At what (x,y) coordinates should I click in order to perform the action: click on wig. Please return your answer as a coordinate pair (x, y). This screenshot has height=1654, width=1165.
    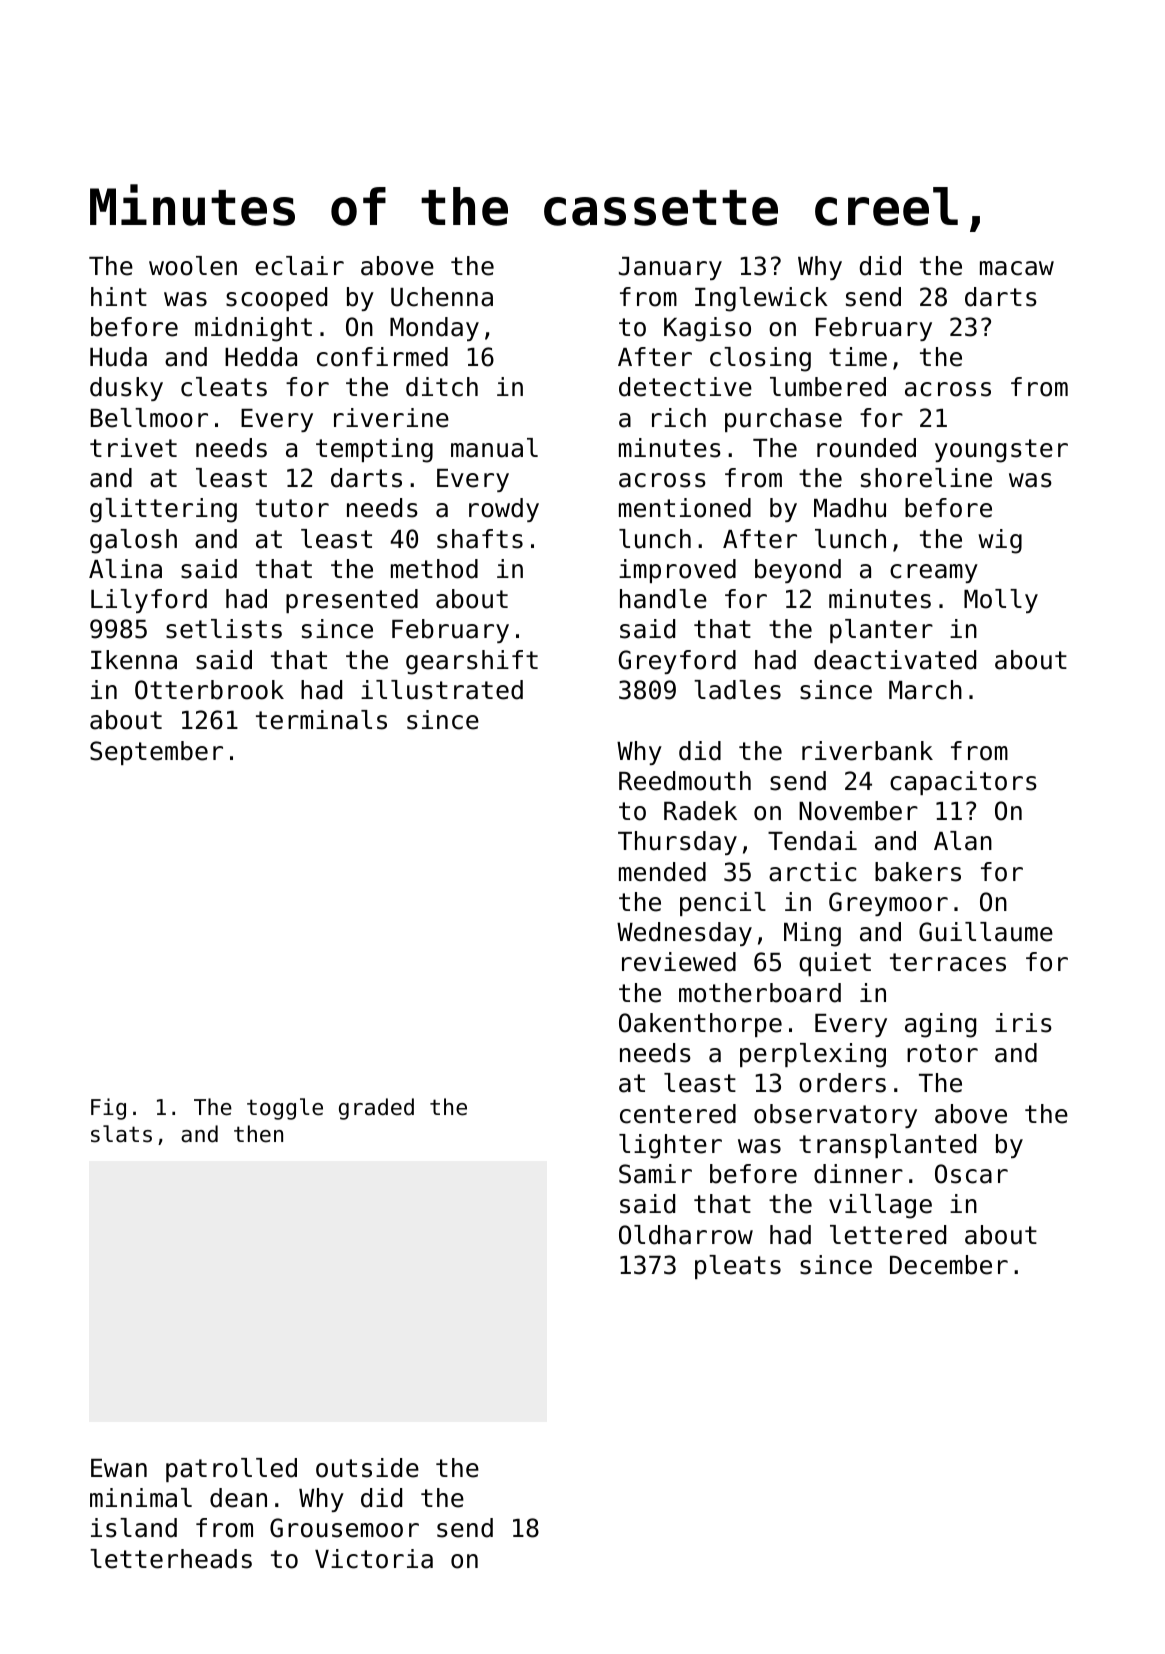
    Looking at the image, I should click on (1000, 541).
